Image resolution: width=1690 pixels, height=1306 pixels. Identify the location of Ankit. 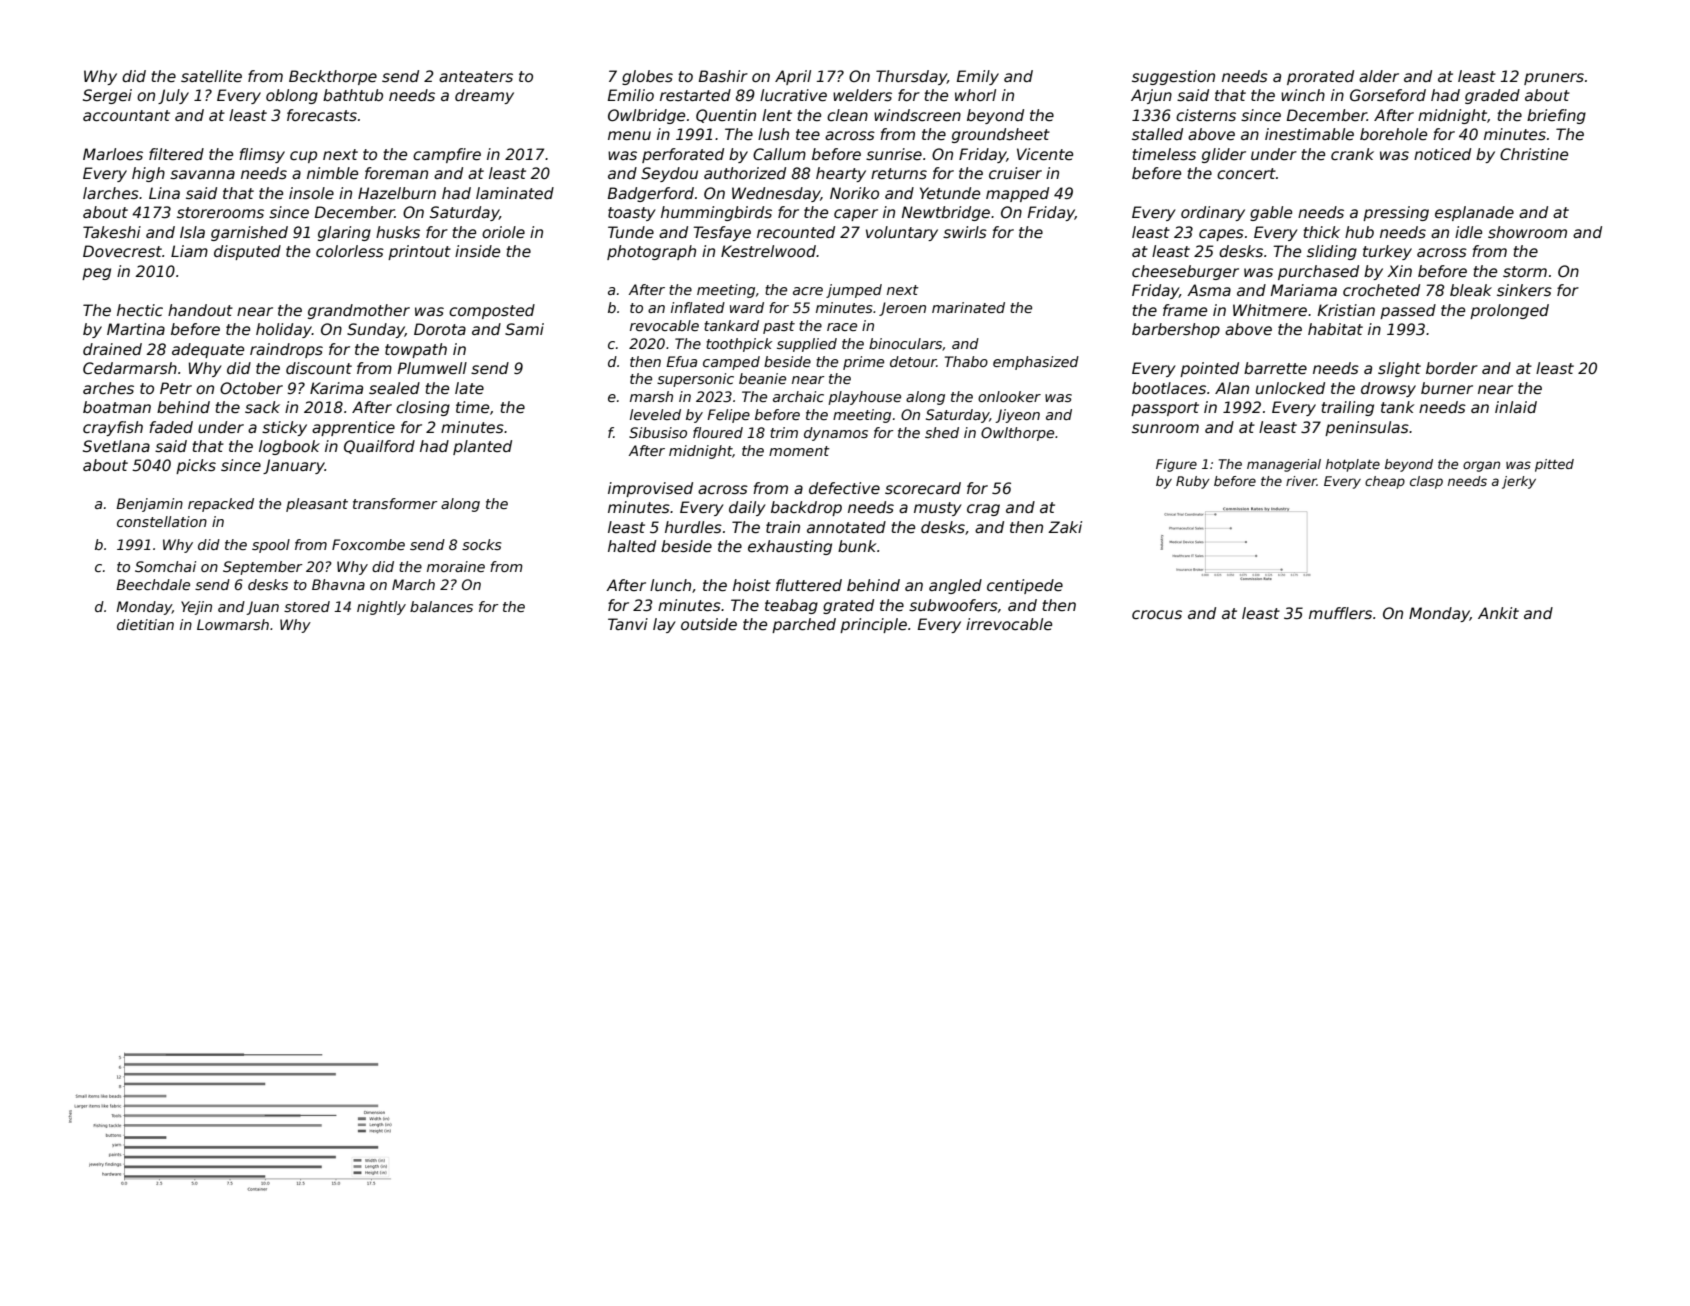
(1498, 613).
